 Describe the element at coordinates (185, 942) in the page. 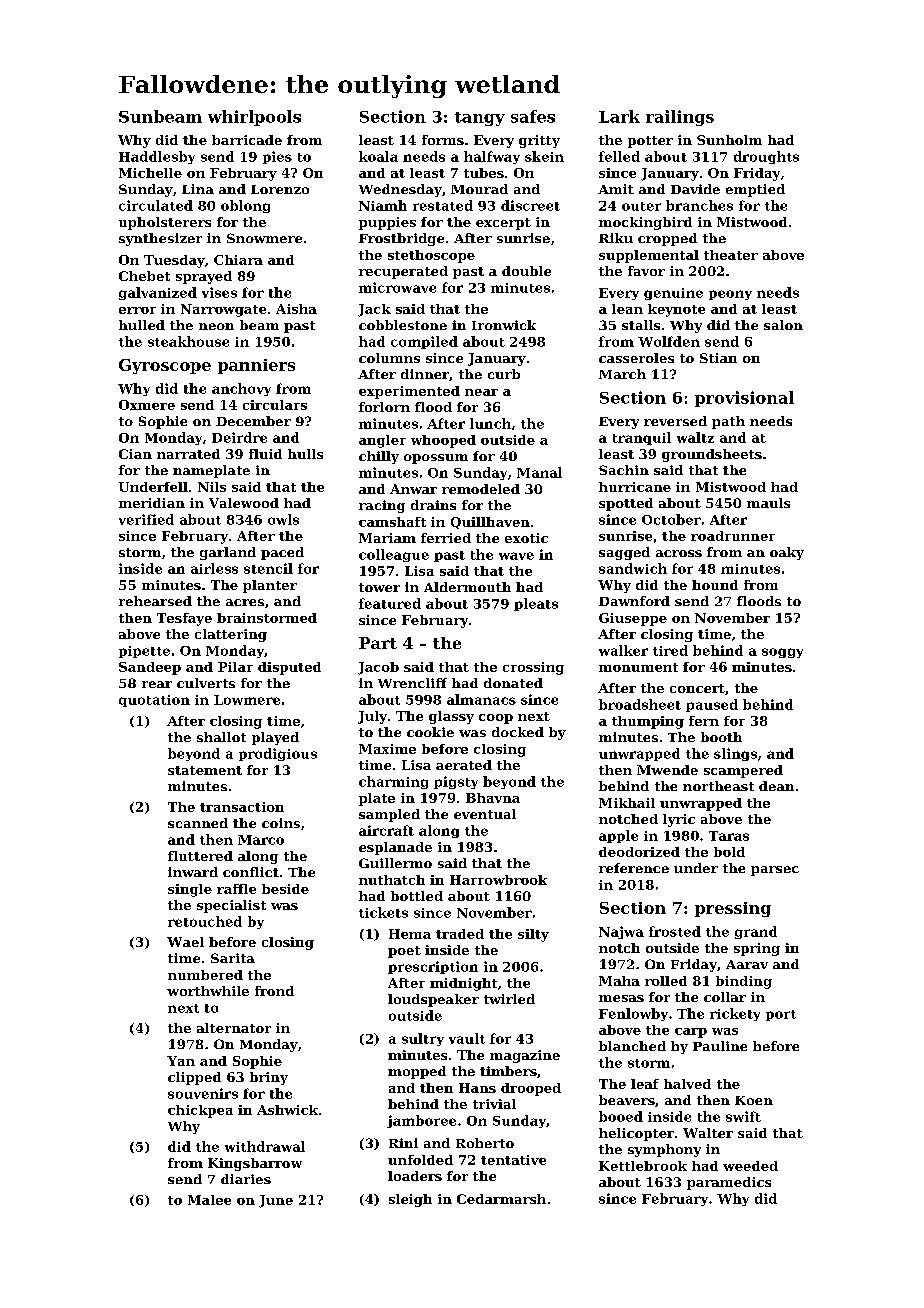

I see `Wael` at that location.
